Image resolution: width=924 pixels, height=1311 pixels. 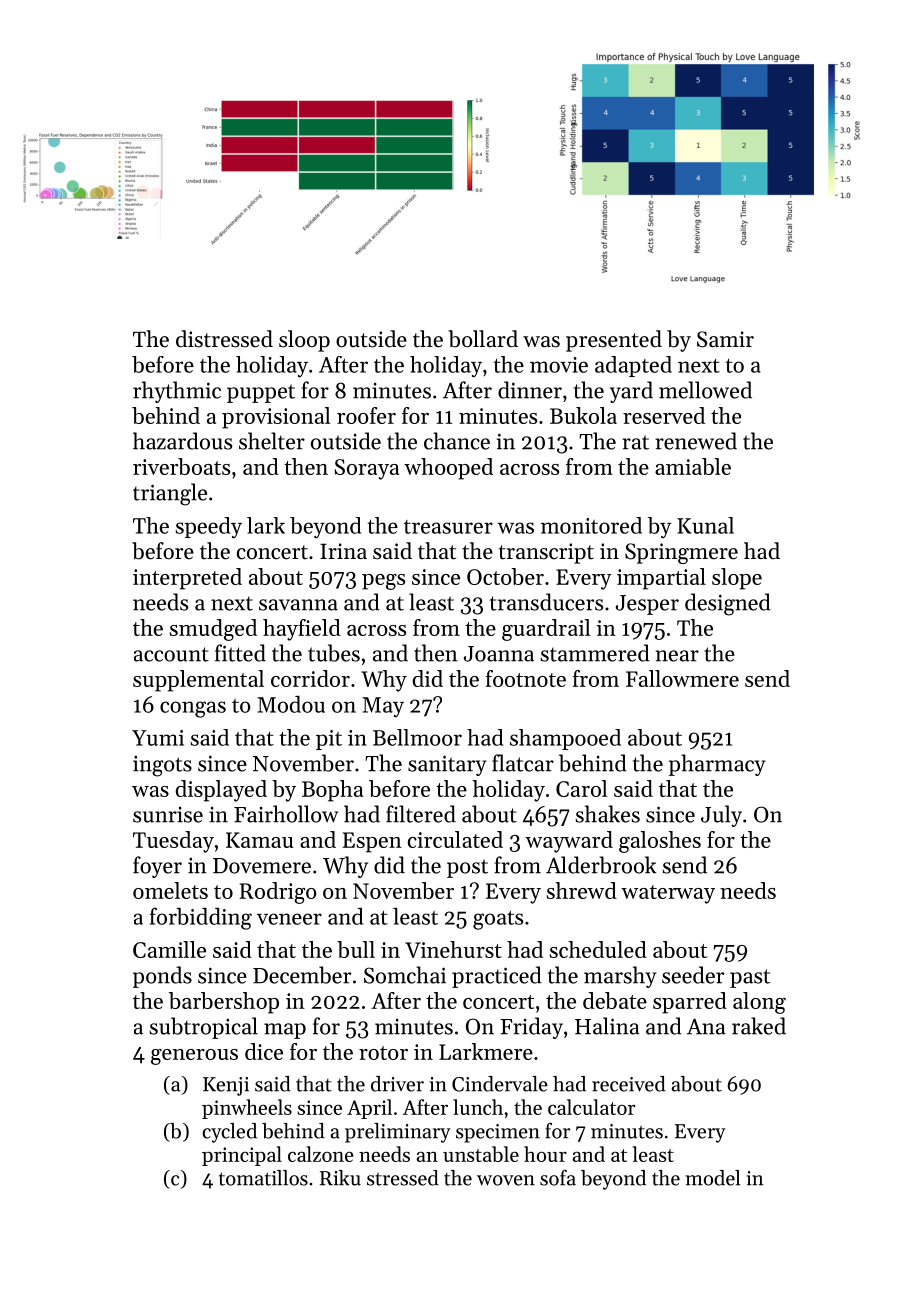 What do you see at coordinates (304, 341) in the screenshot?
I see `sloop` at bounding box center [304, 341].
